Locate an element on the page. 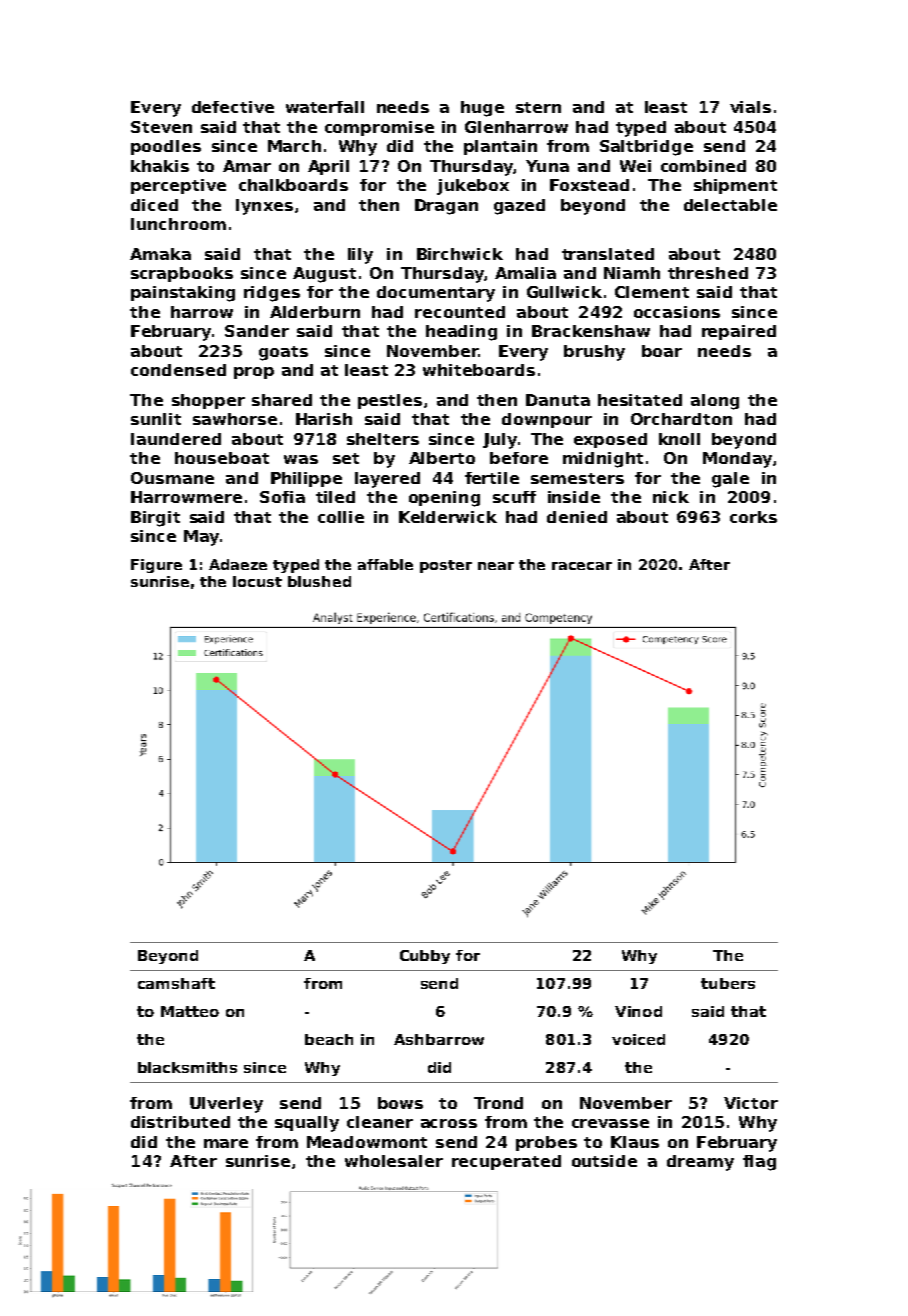 This document has height=1316, width=908. was is located at coordinates (301, 459).
